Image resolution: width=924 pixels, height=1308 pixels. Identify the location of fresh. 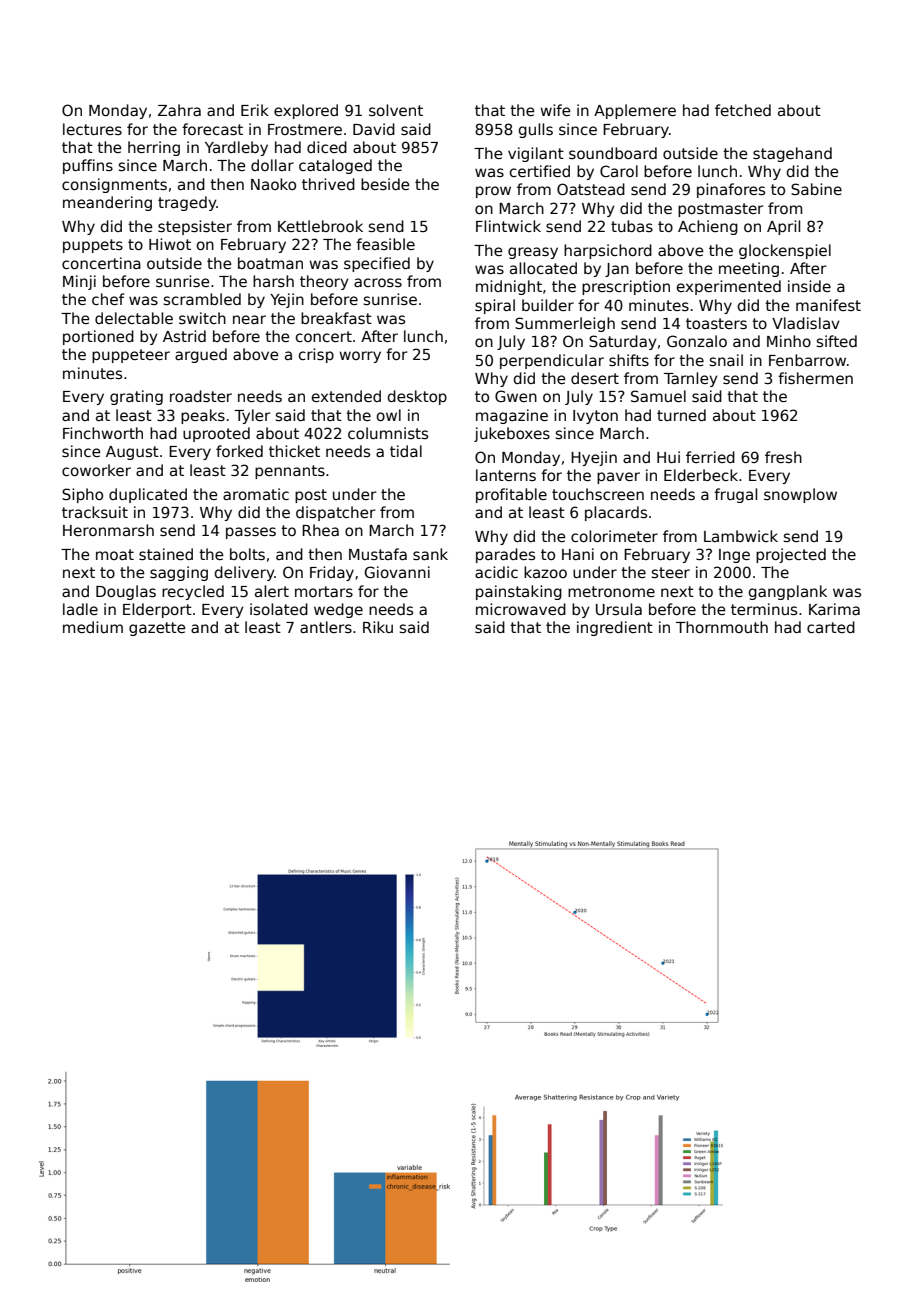
(783, 457).
